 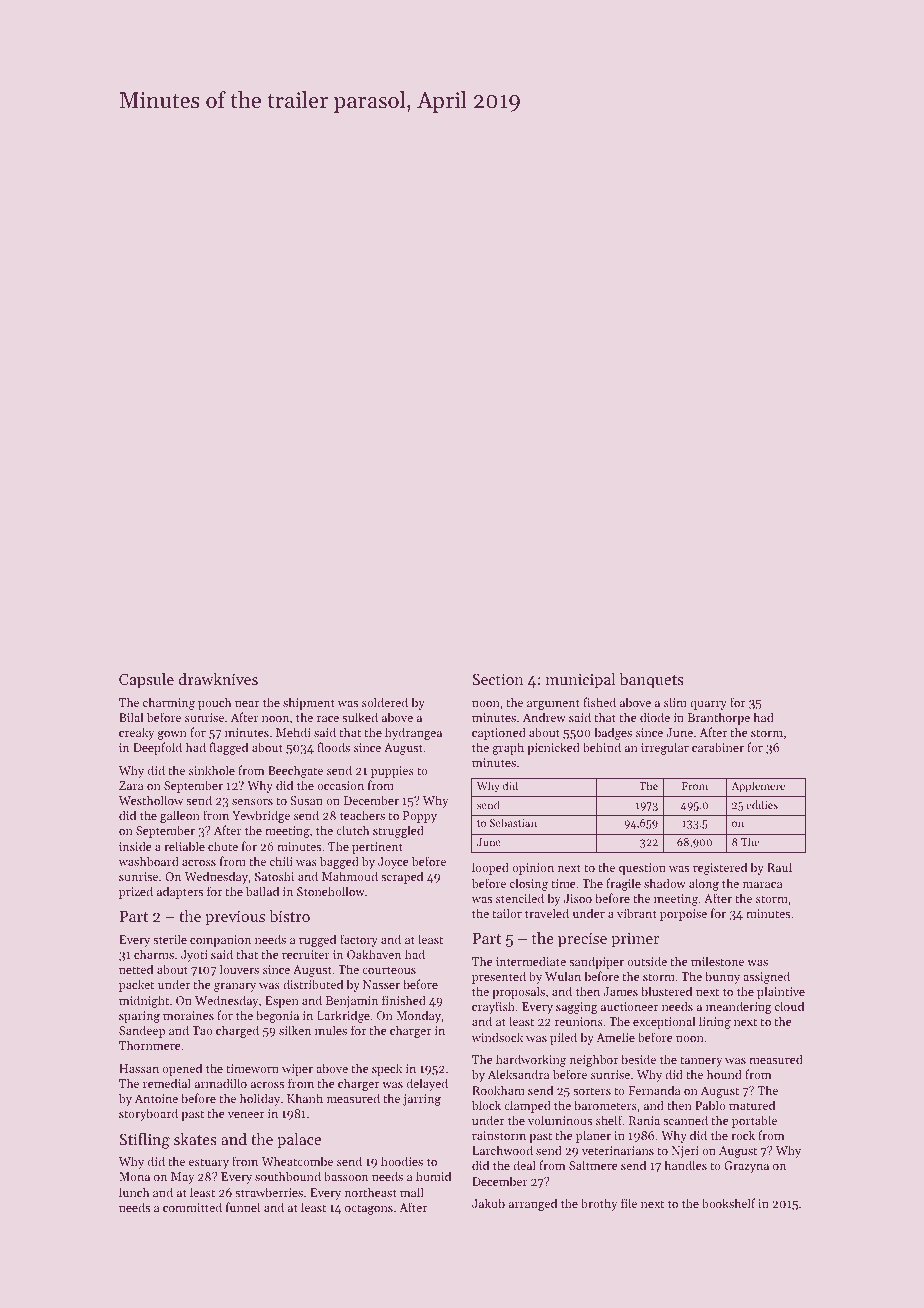 What do you see at coordinates (507, 913) in the image?
I see `tailor` at bounding box center [507, 913].
